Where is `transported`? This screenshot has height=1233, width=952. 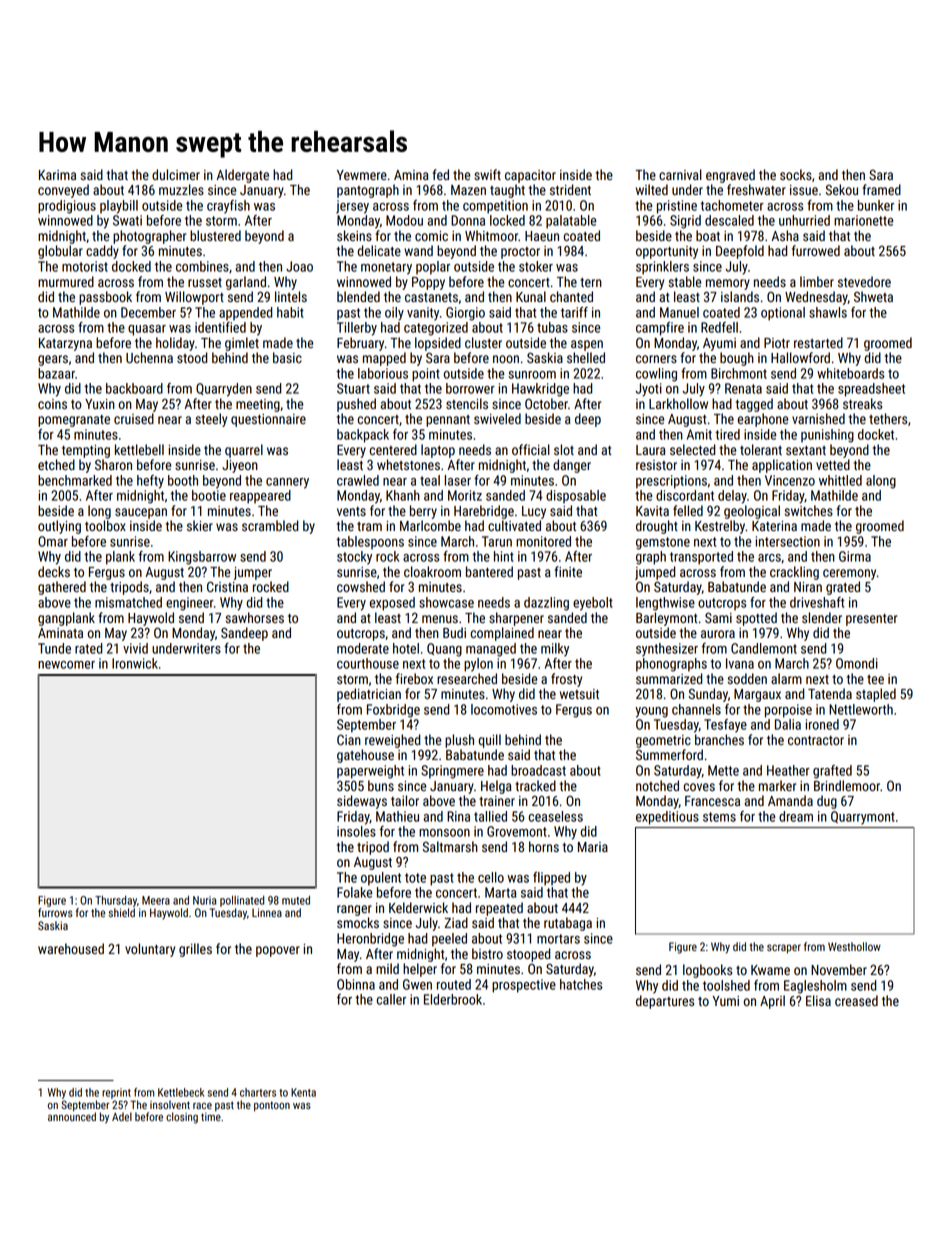 transported is located at coordinates (701, 558).
